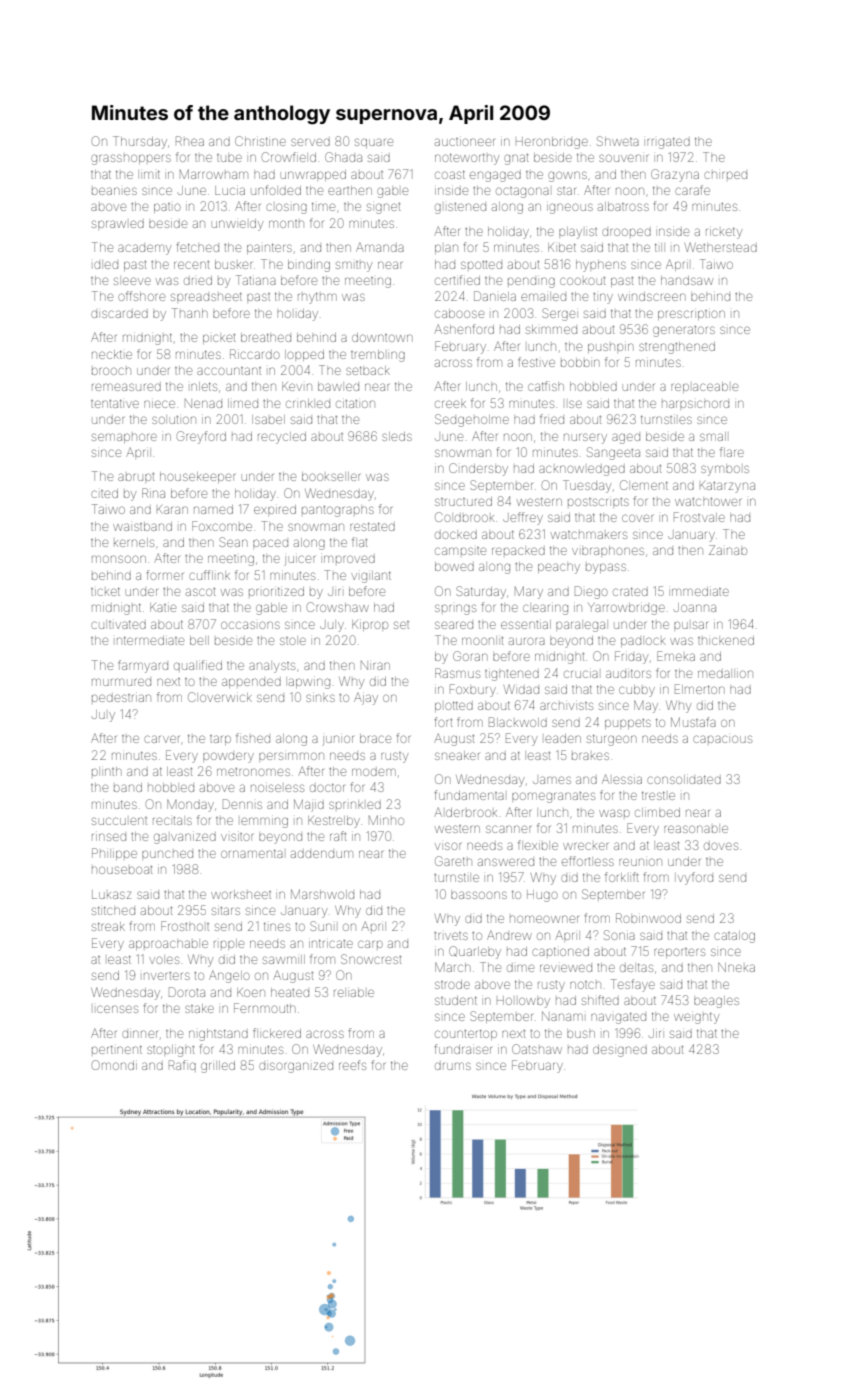 The height and width of the screenshot is (1400, 849). I want to click on springs, so click(455, 609).
